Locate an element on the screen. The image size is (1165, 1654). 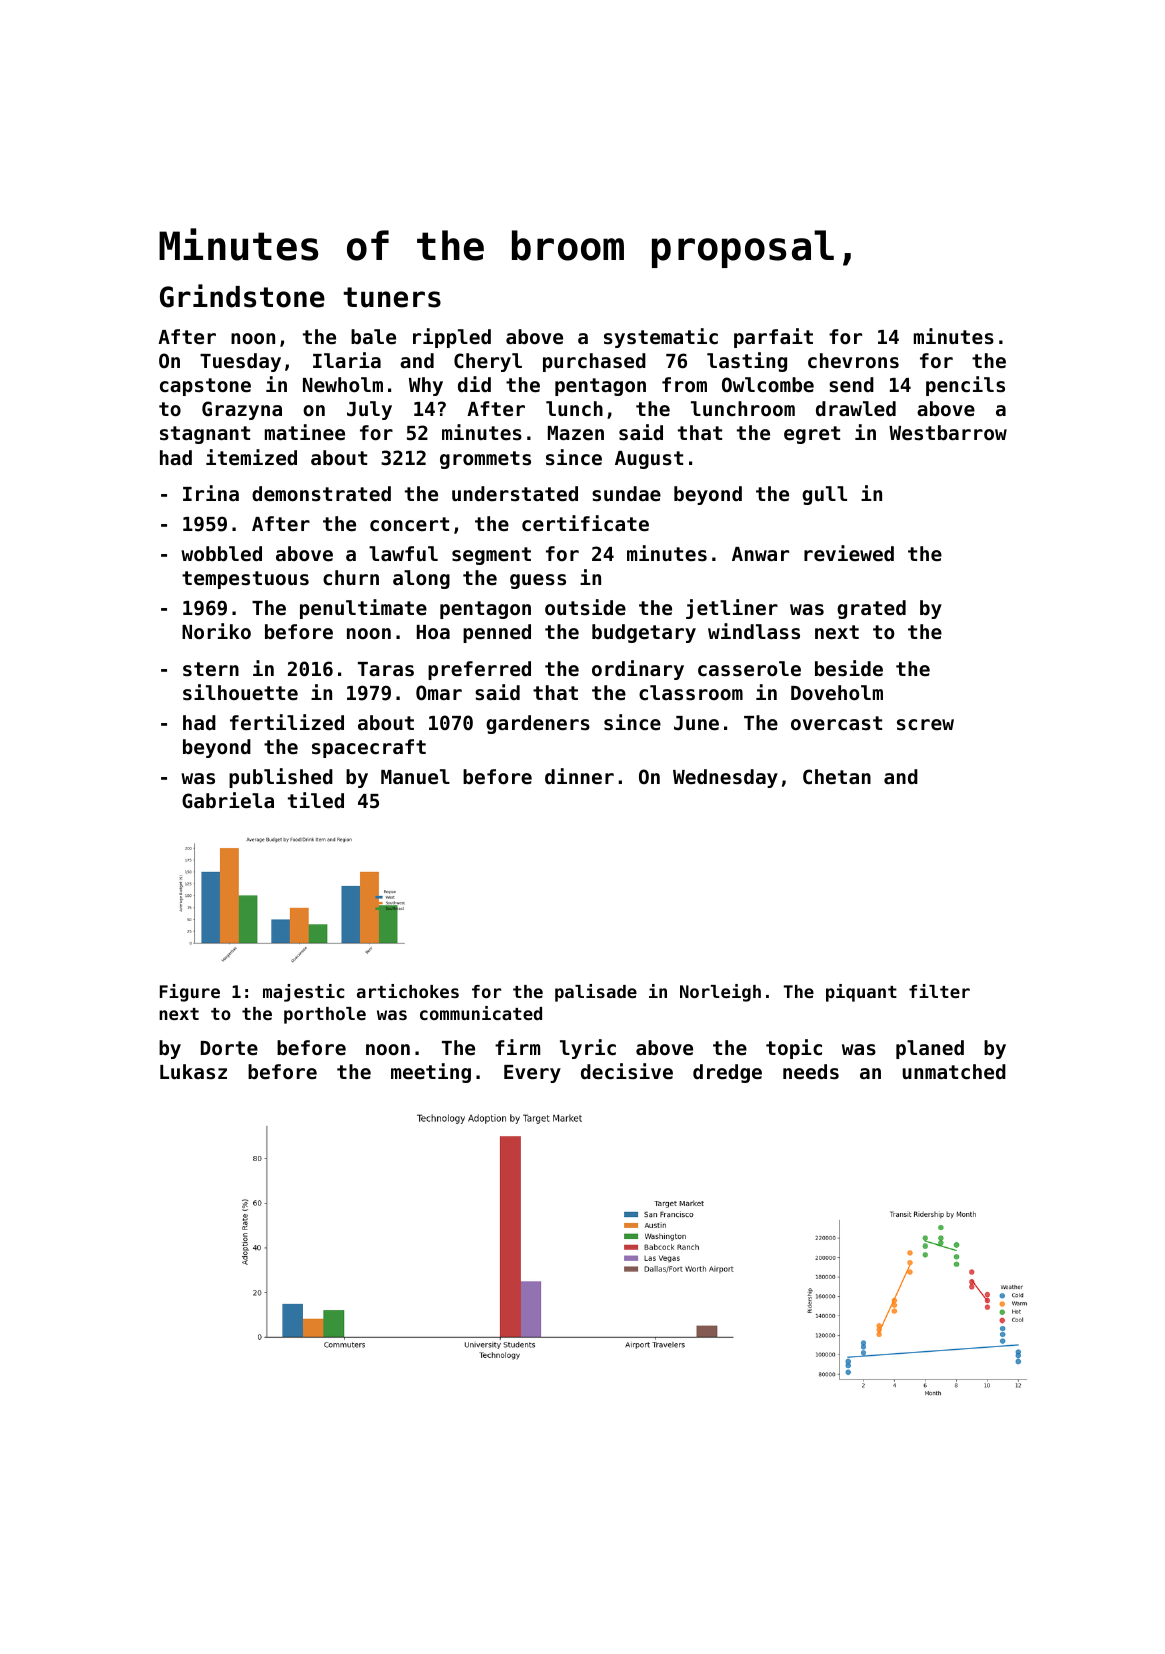
tuners is located at coordinates (392, 297).
